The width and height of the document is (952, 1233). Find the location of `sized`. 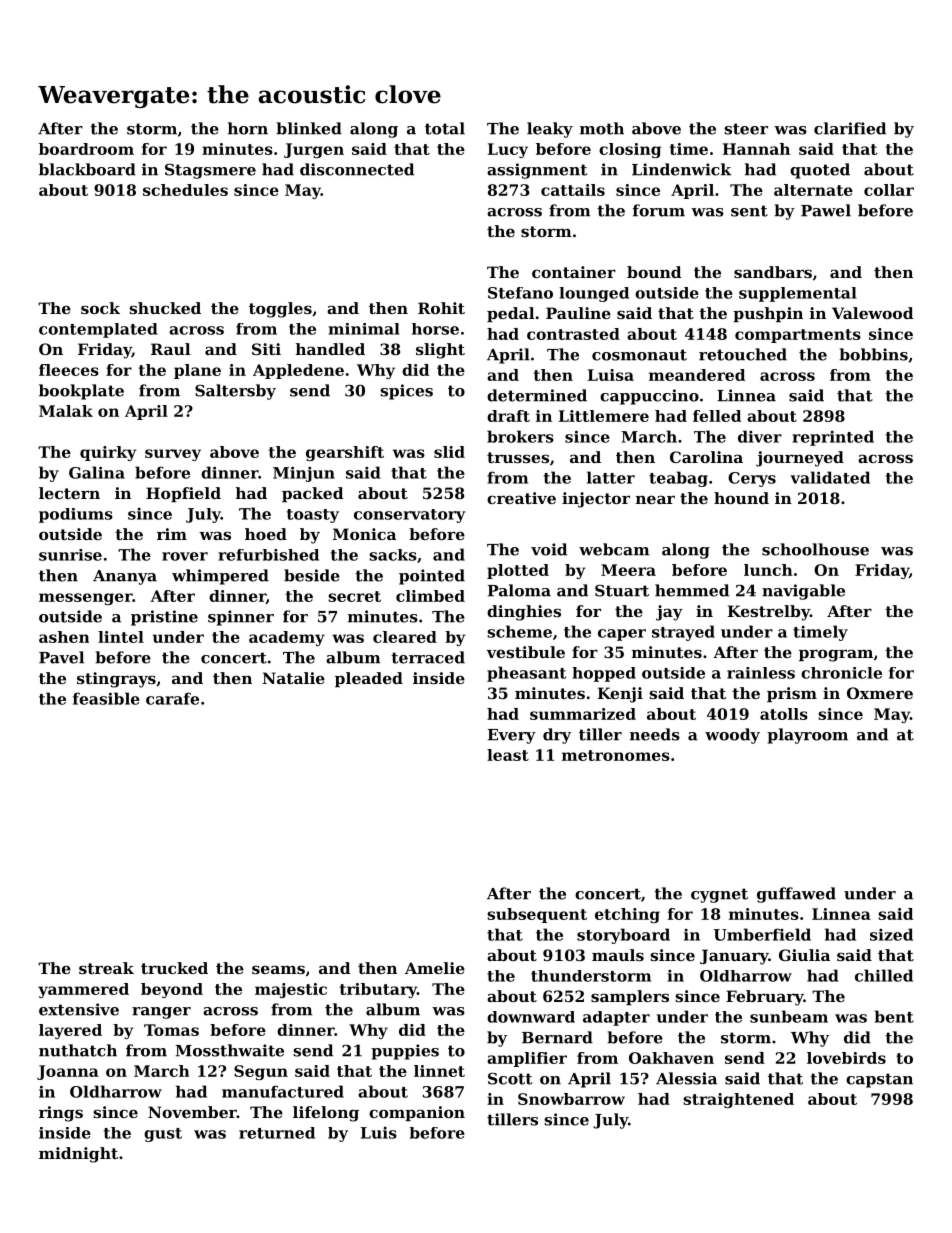

sized is located at coordinates (891, 934).
